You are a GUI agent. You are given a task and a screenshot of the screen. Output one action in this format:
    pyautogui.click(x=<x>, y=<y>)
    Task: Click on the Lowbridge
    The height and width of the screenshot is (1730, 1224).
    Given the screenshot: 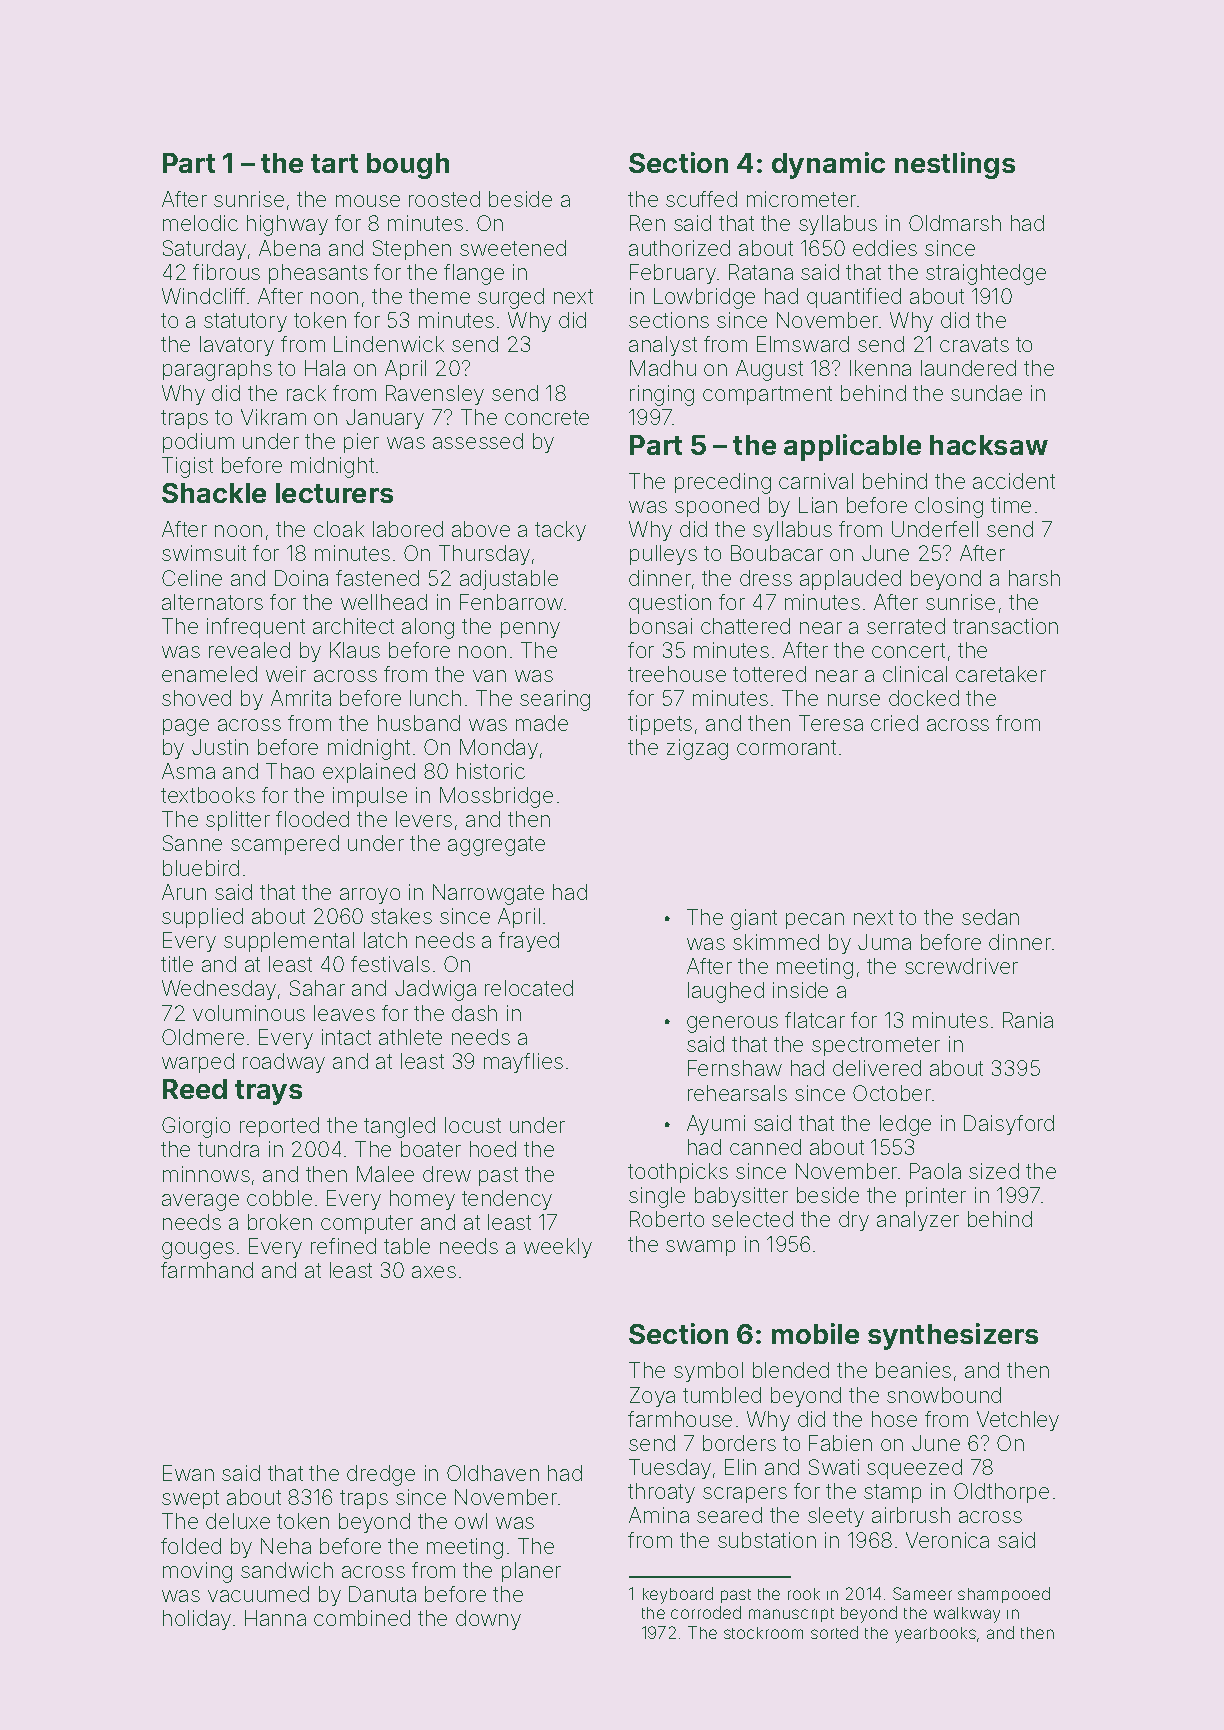 What is the action you would take?
    pyautogui.click(x=704, y=298)
